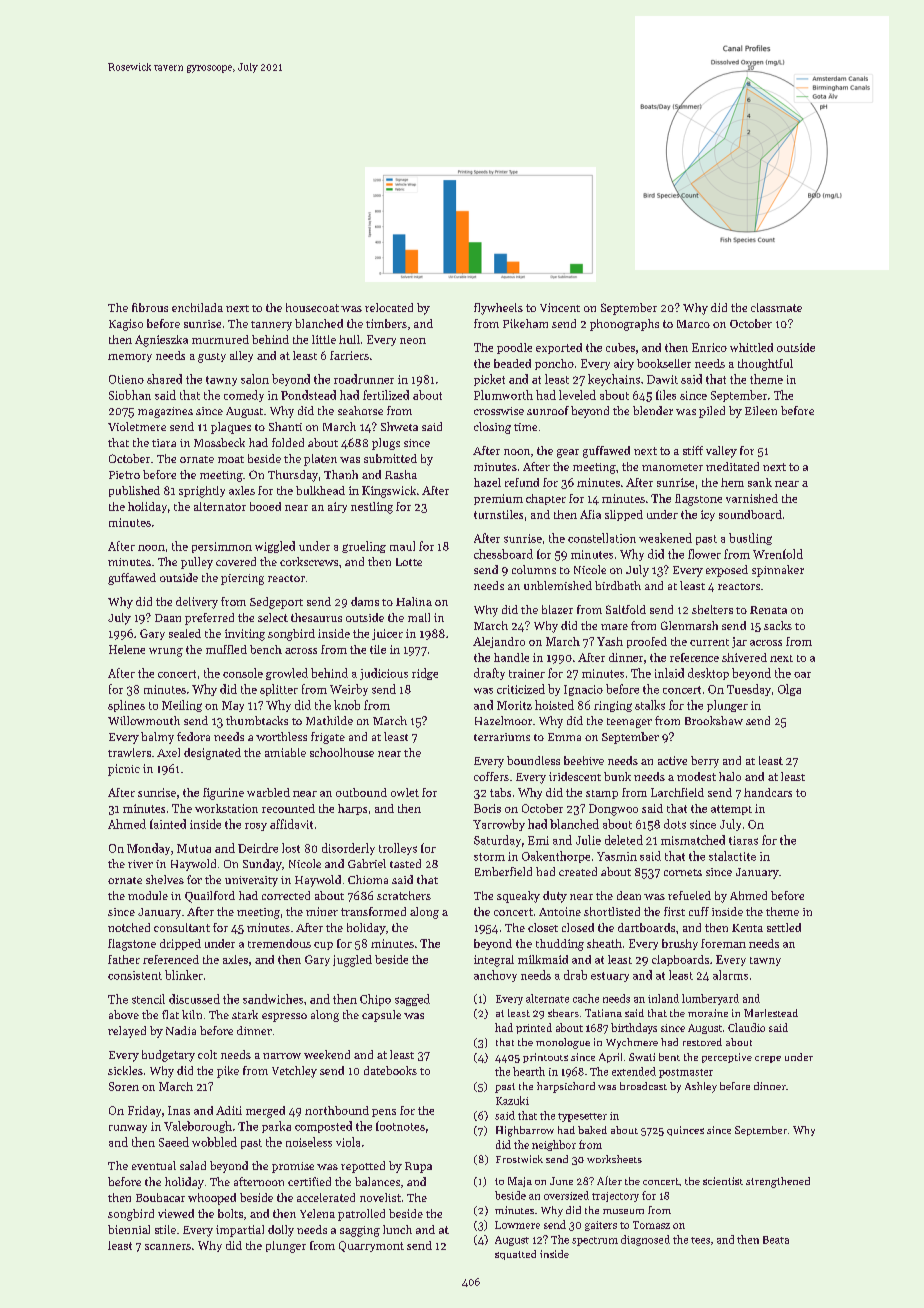 The image size is (924, 1308). What do you see at coordinates (148, 895) in the page?
I see `module` at bounding box center [148, 895].
